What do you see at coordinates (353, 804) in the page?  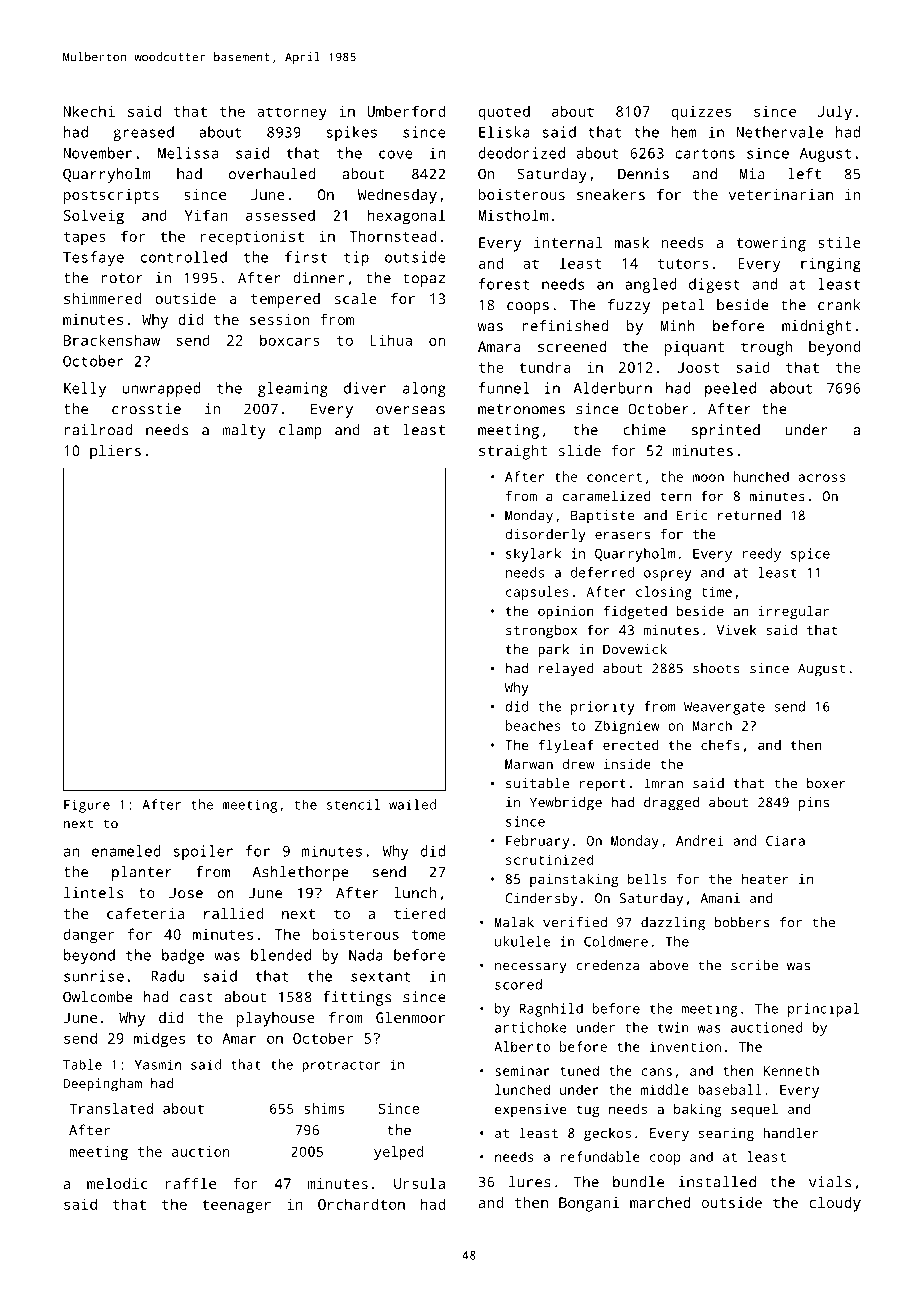 I see `stencil` at bounding box center [353, 804].
